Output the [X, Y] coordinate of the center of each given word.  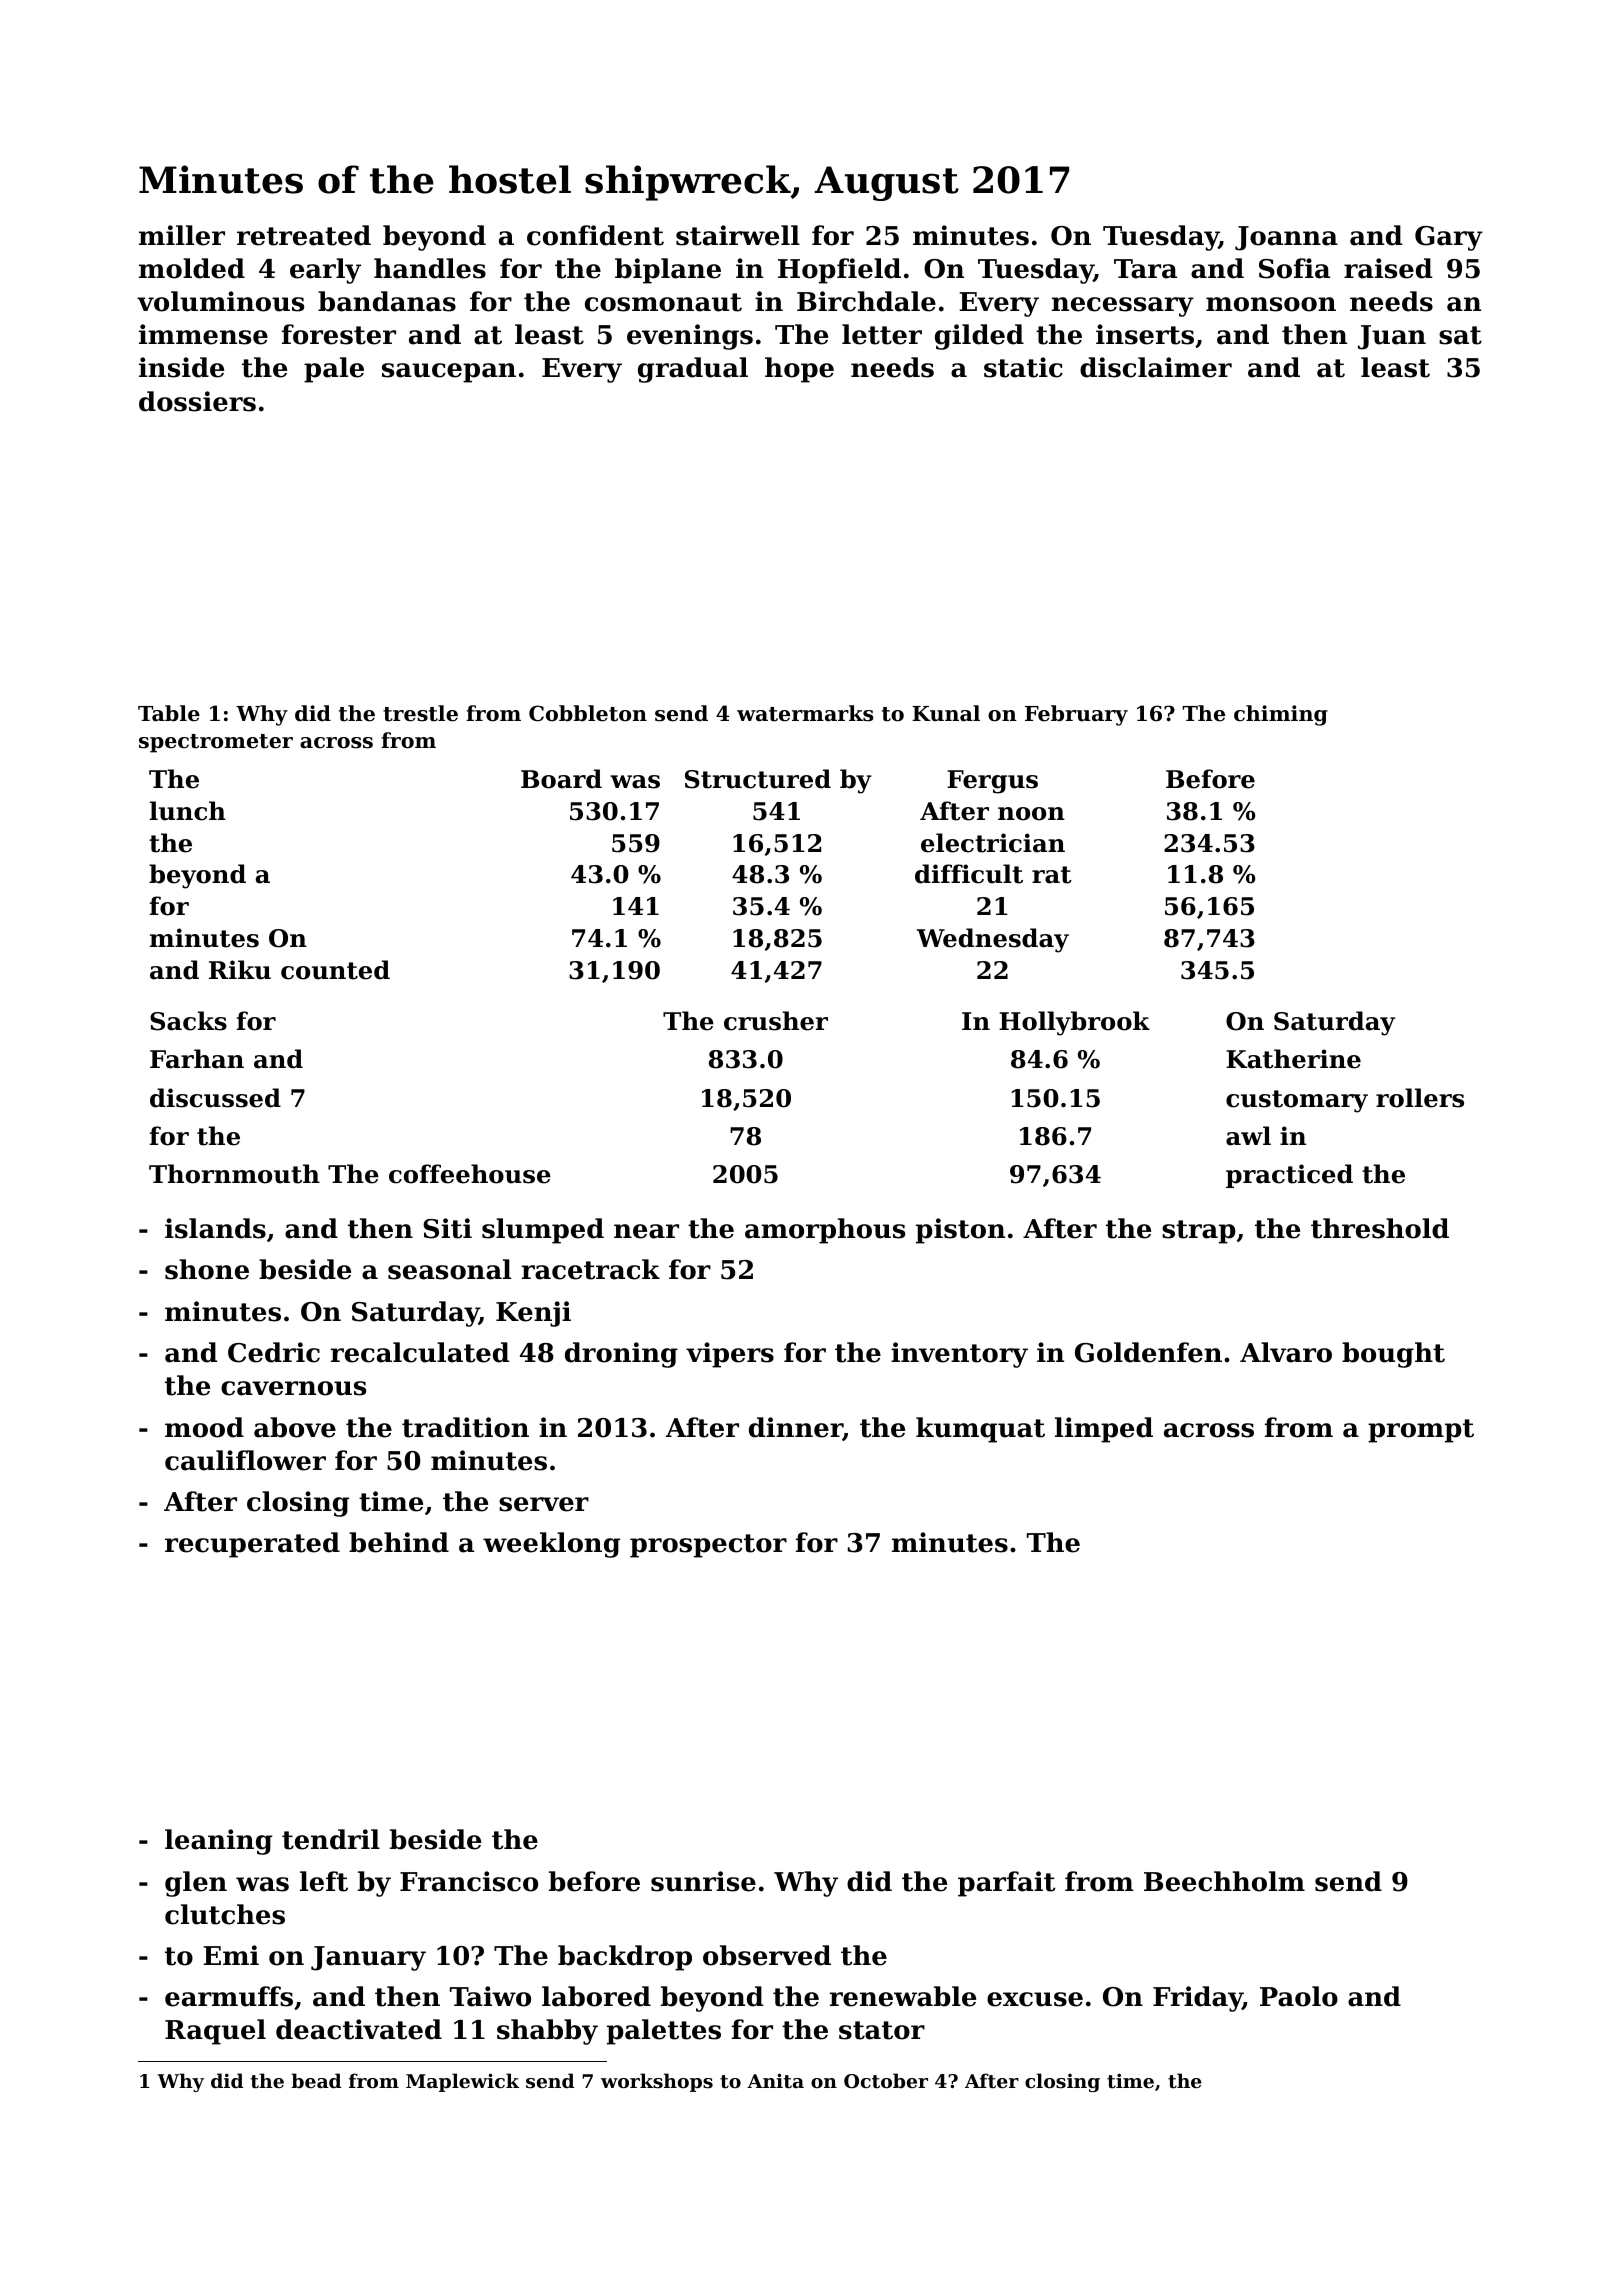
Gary [1449, 238]
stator [882, 2030]
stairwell [738, 235]
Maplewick [462, 2082]
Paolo [1299, 1996]
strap [1199, 1232]
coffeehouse [470, 1174]
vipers [730, 1355]
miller [182, 235]
